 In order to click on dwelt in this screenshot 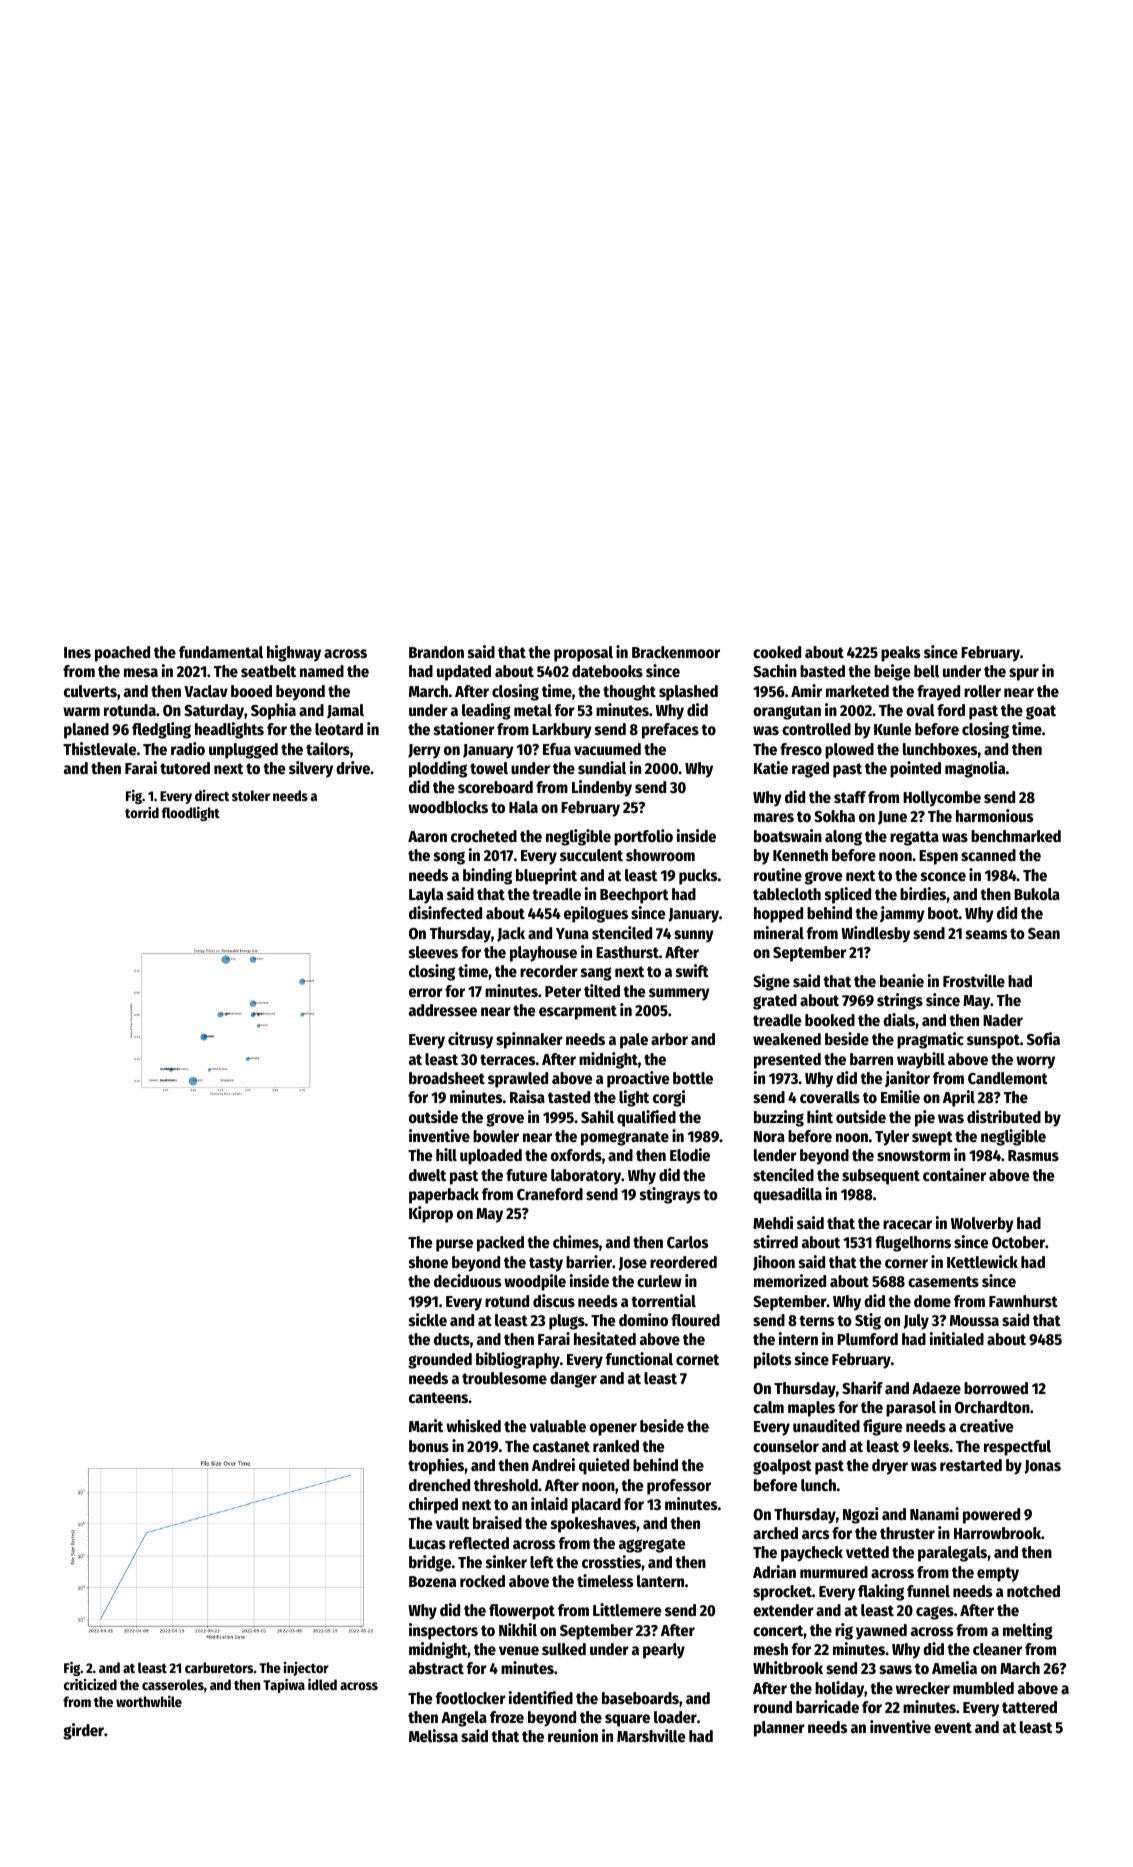, I will do `click(427, 1175)`.
